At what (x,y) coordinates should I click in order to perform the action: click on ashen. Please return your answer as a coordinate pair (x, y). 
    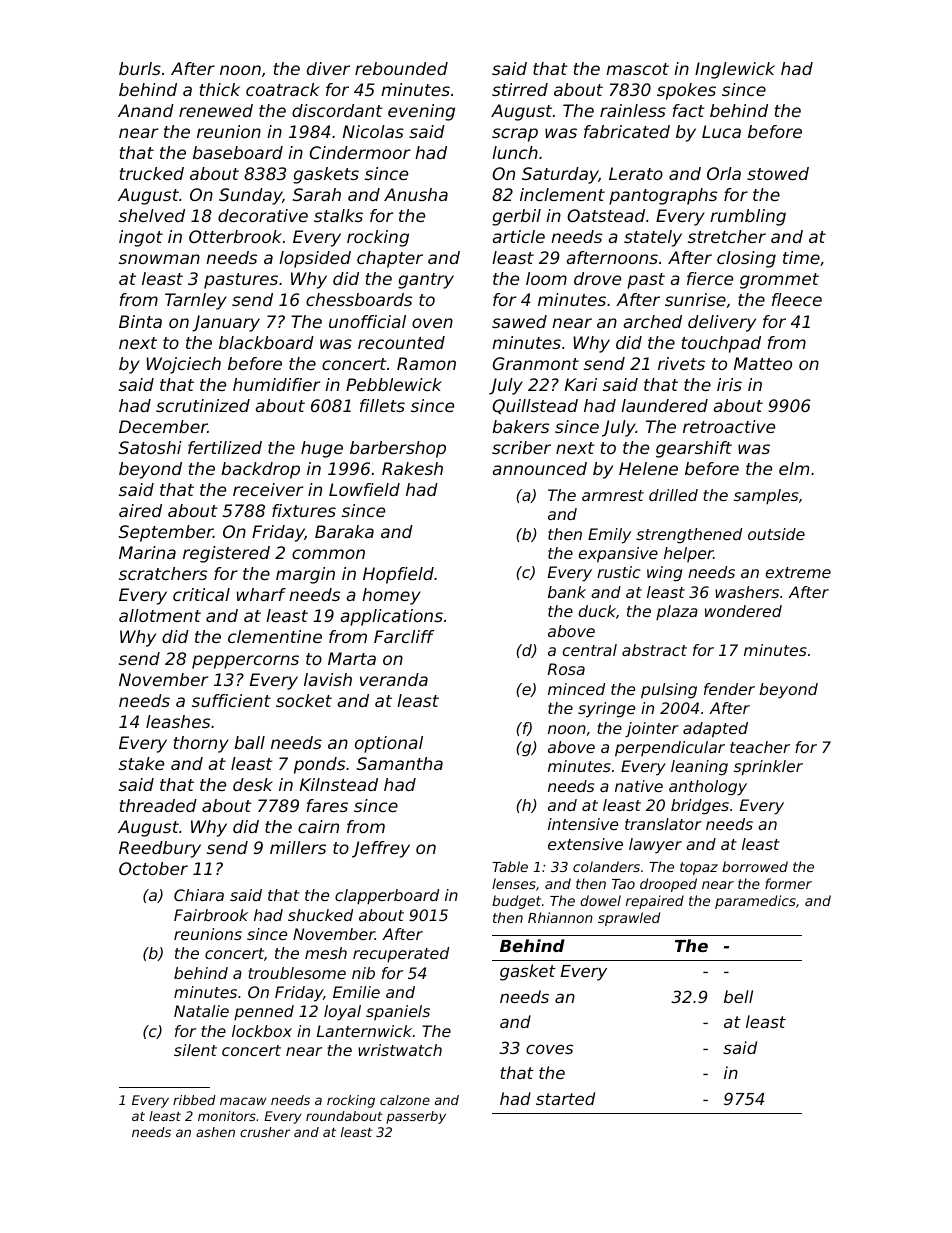
    Looking at the image, I should click on (215, 1132).
